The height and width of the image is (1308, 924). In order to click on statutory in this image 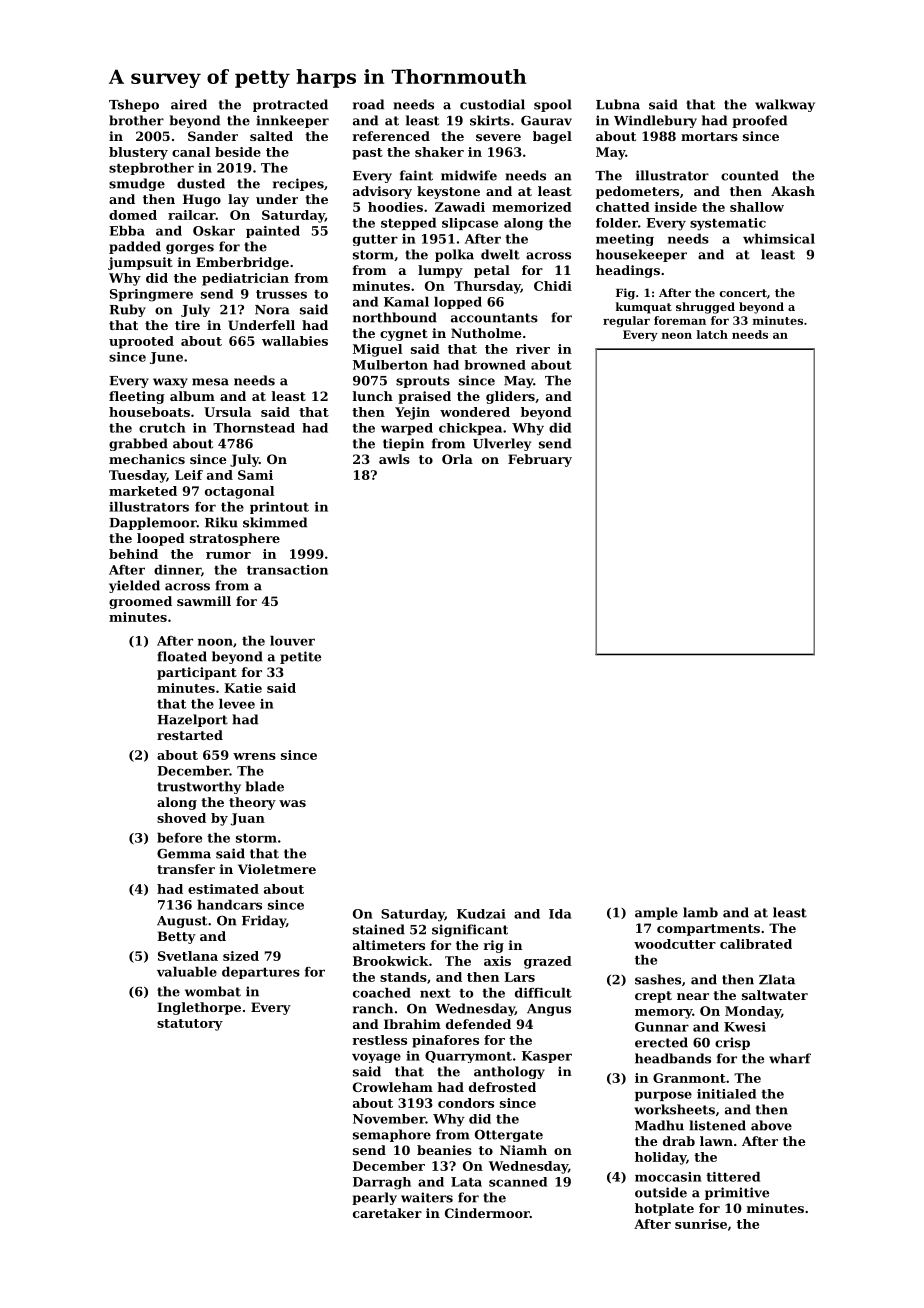, I will do `click(190, 1025)`.
